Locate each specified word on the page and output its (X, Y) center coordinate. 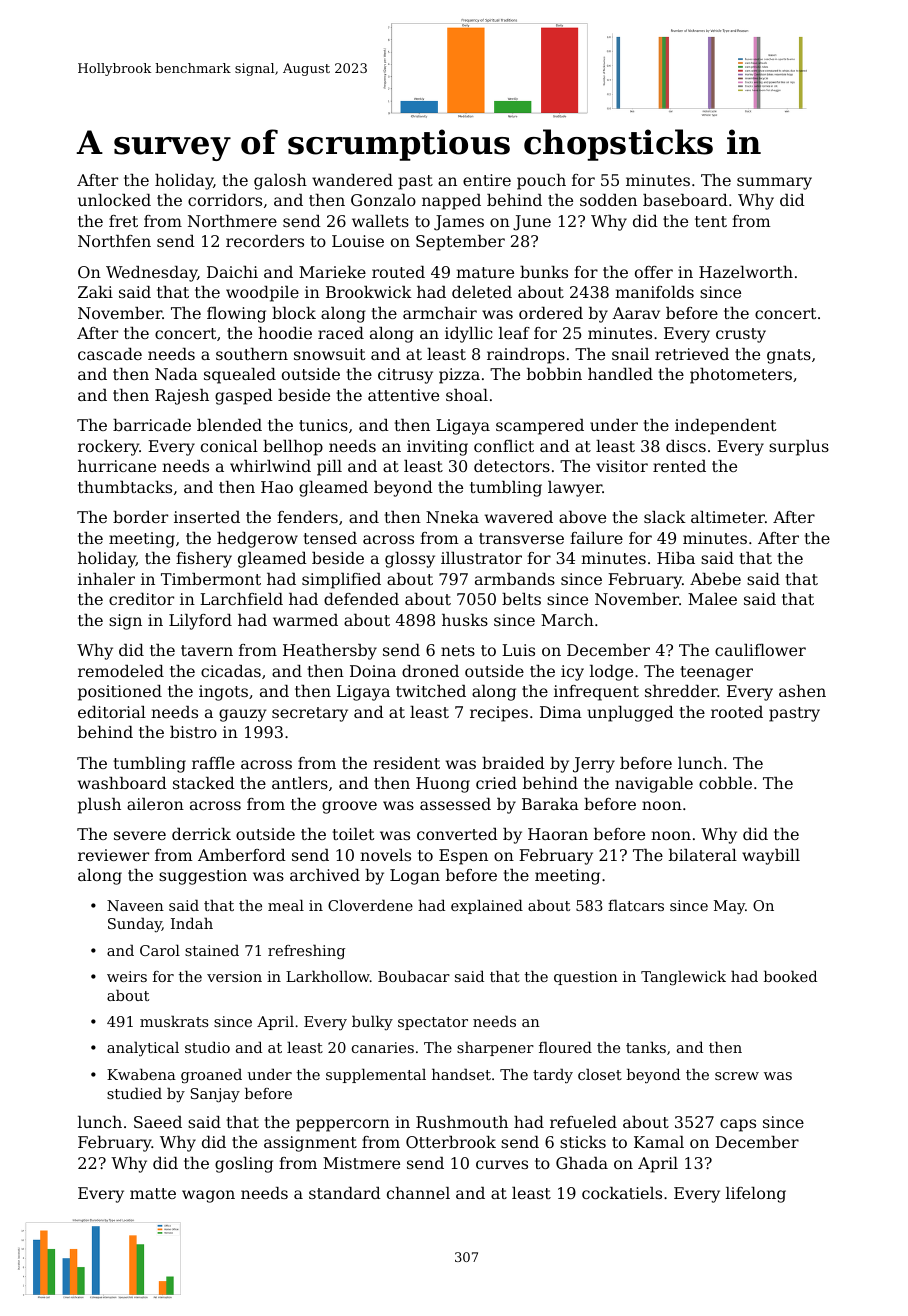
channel (418, 1193)
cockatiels (622, 1193)
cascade (110, 354)
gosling (244, 1165)
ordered (551, 313)
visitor (622, 466)
